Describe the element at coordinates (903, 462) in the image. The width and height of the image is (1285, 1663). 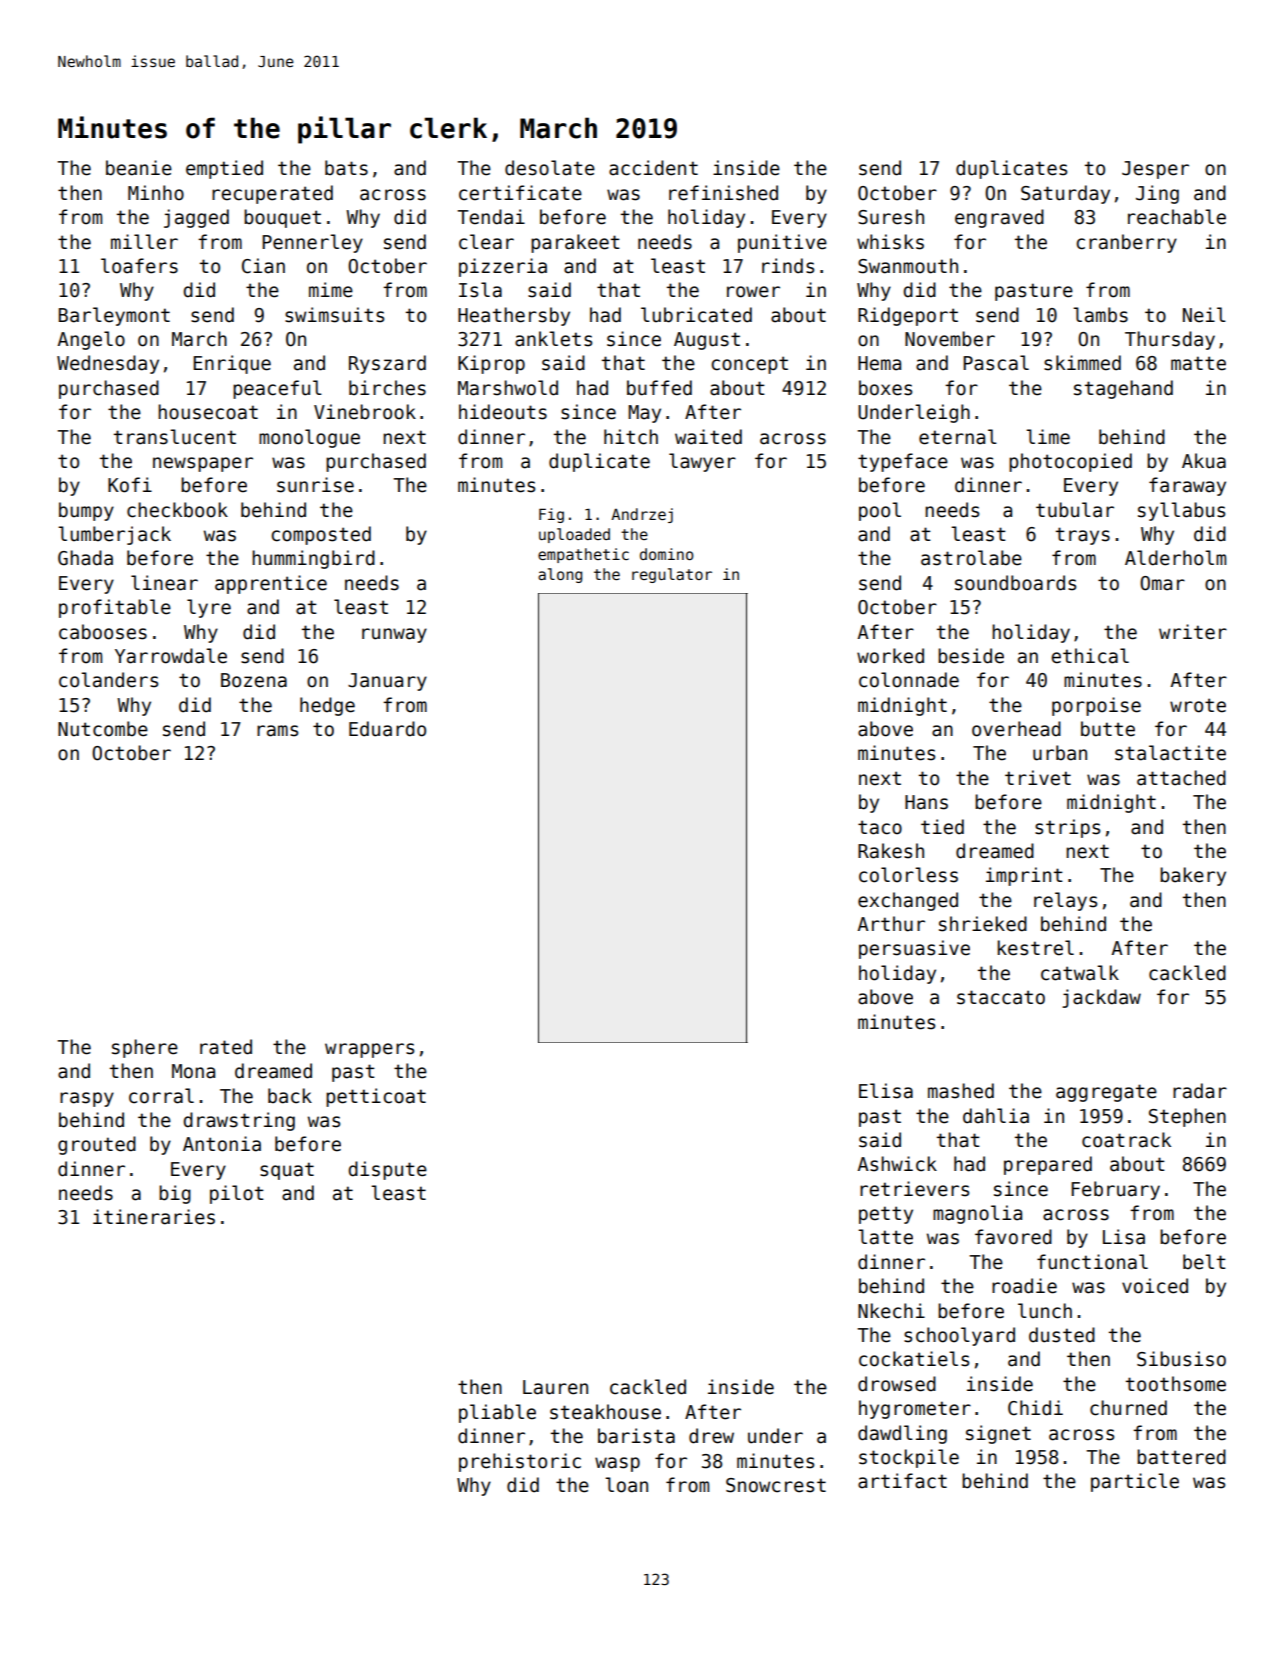
I see `typeface` at that location.
